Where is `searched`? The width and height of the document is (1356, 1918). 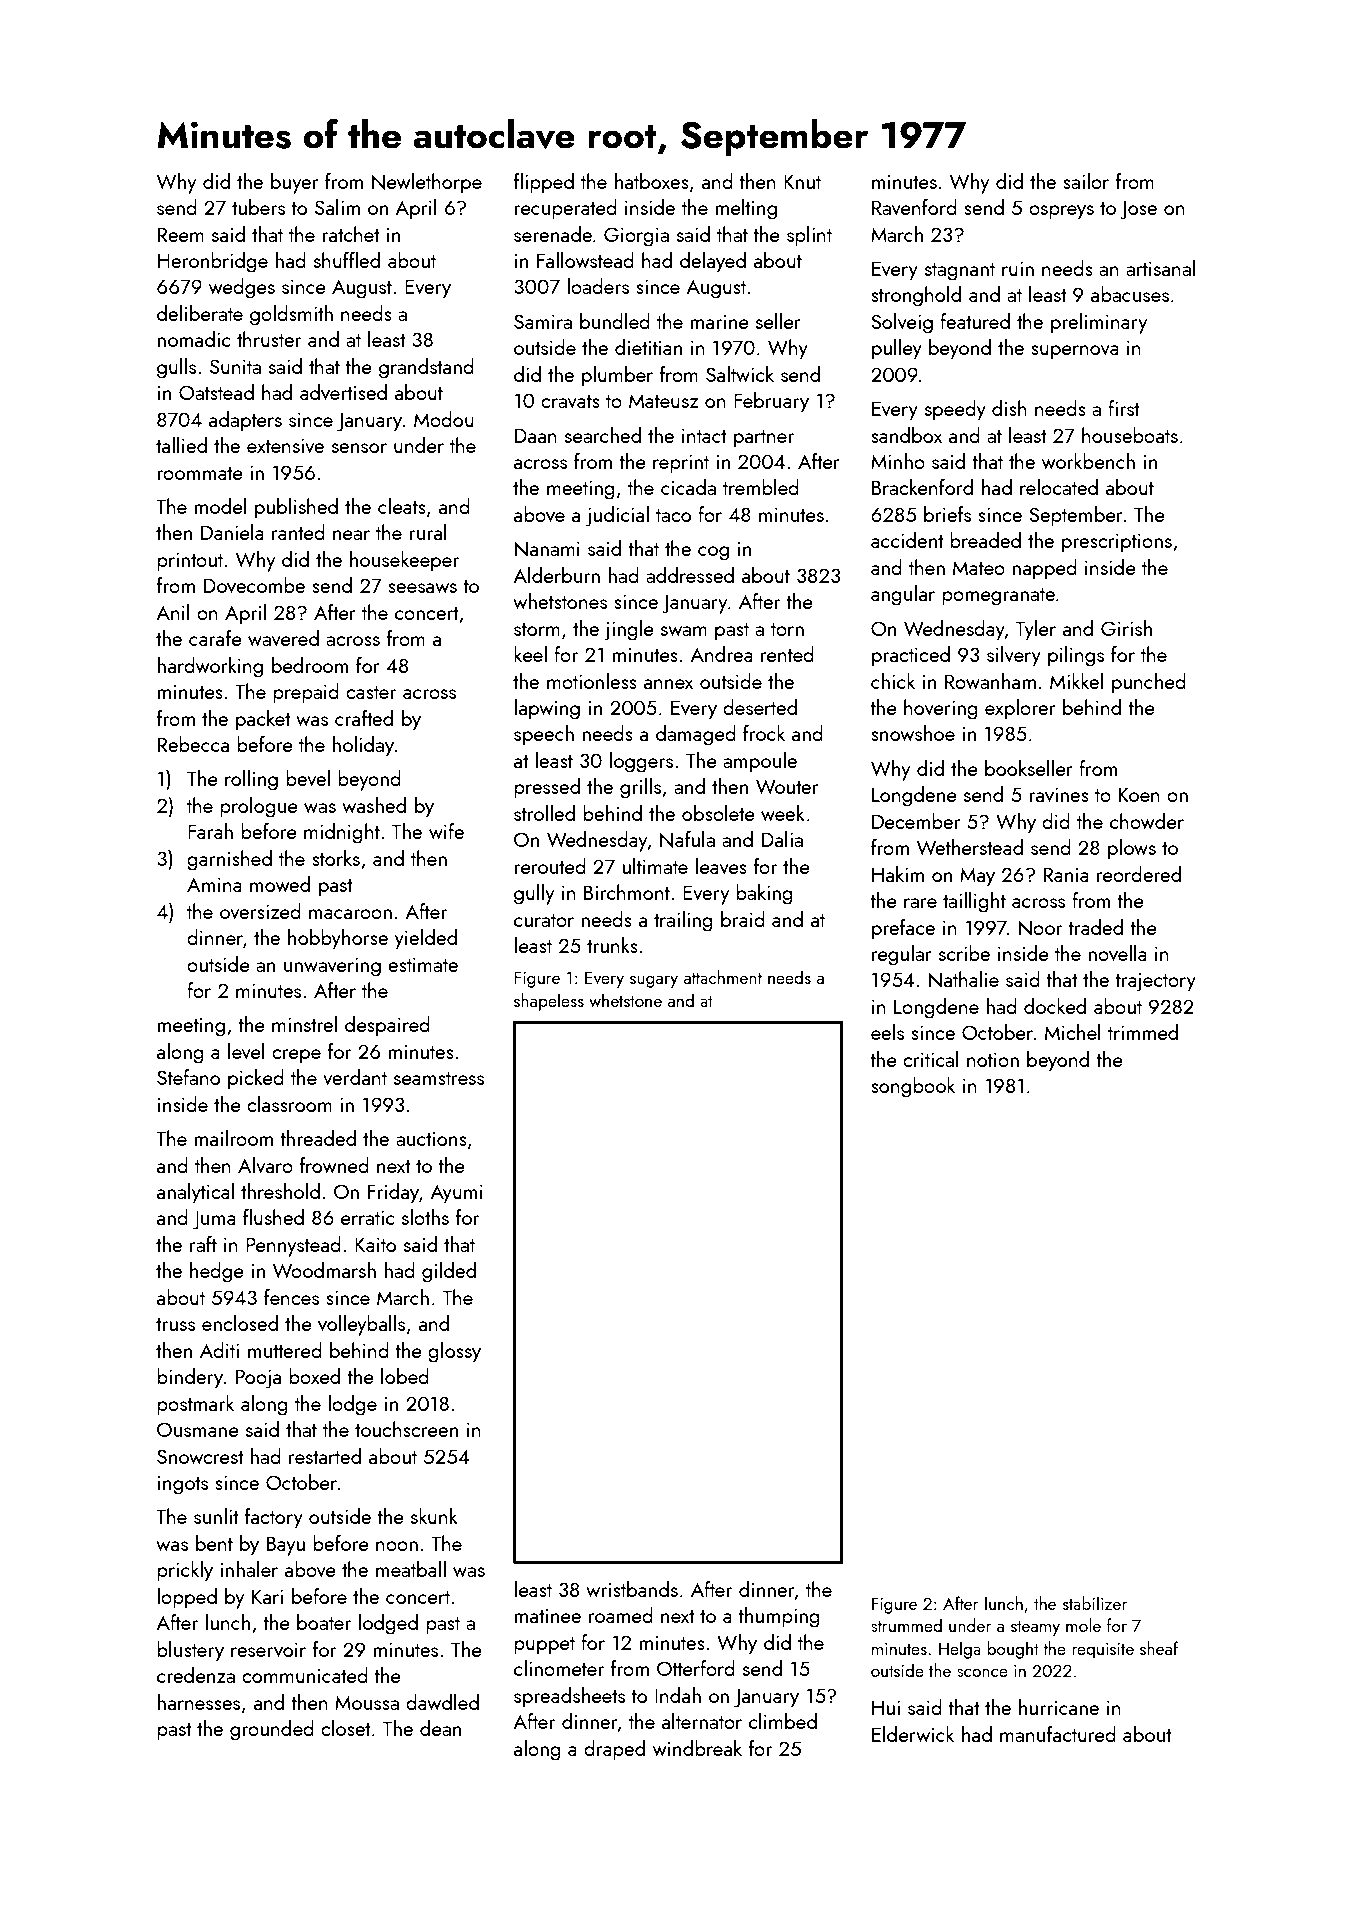 searched is located at coordinates (603, 435).
